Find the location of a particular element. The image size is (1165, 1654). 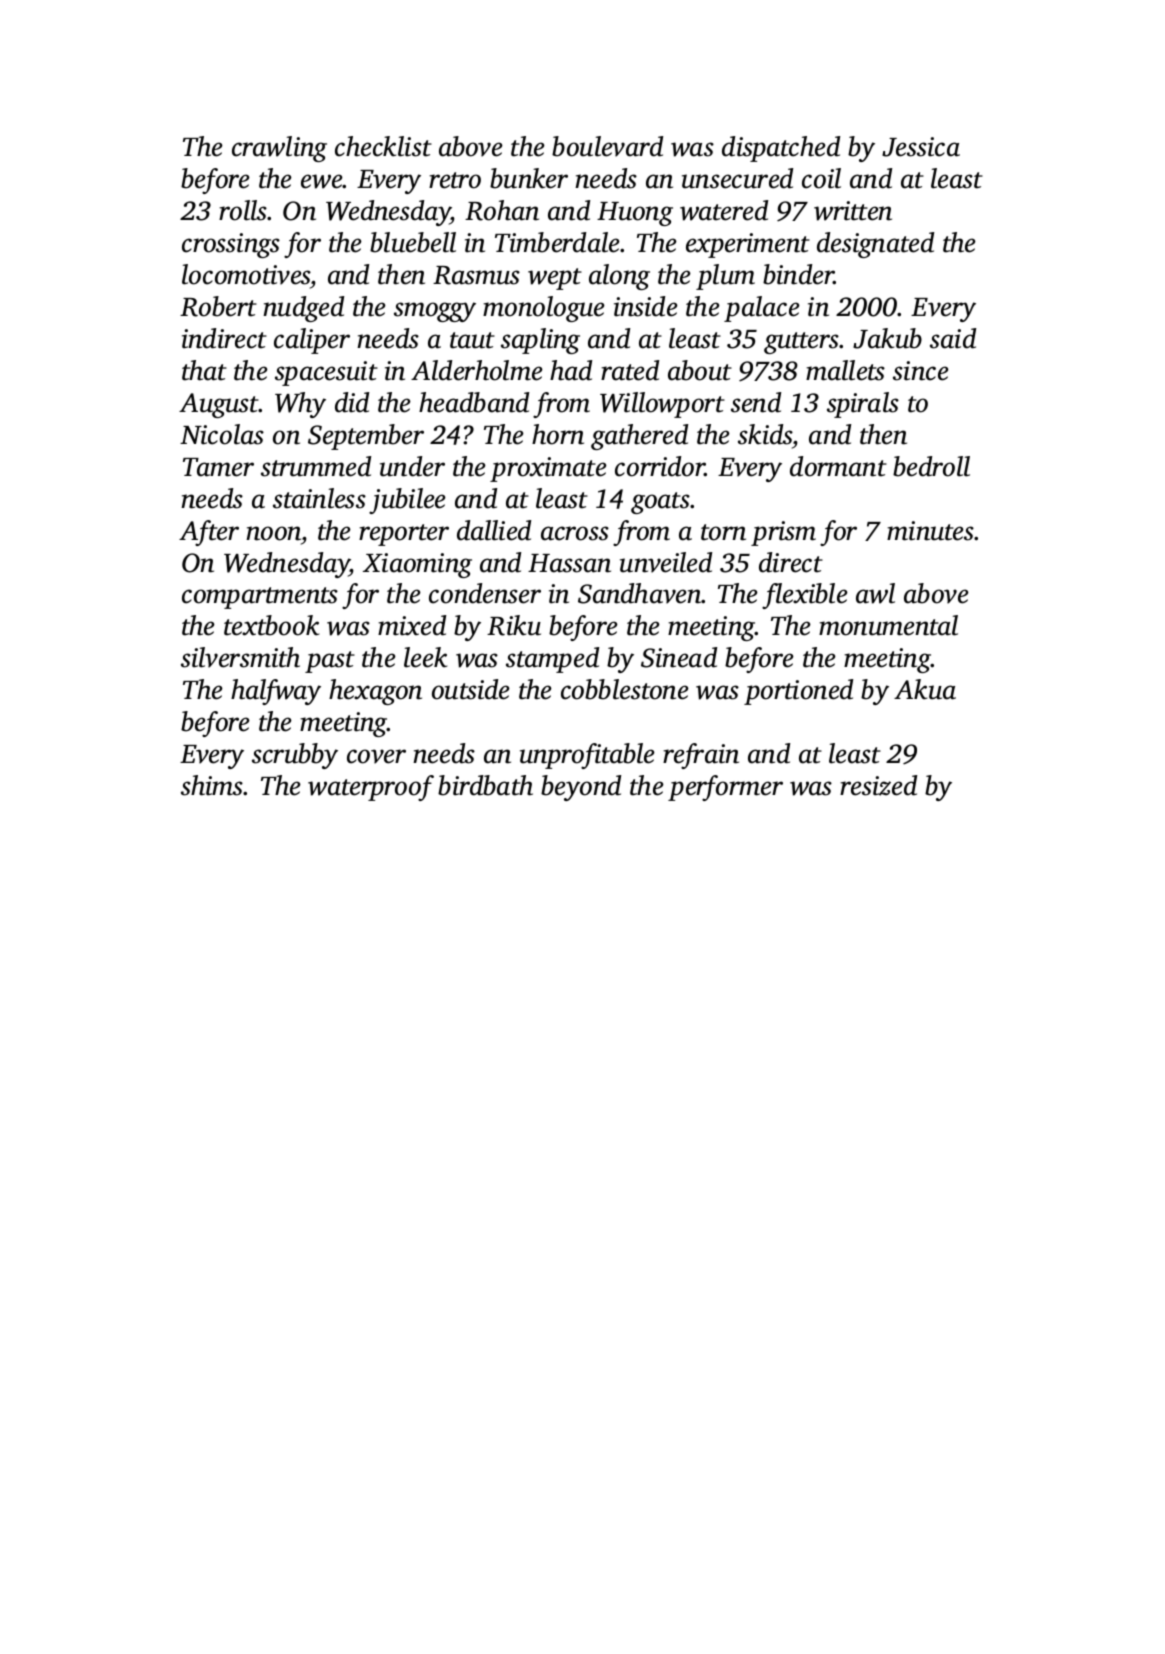

palace is located at coordinates (762, 309).
